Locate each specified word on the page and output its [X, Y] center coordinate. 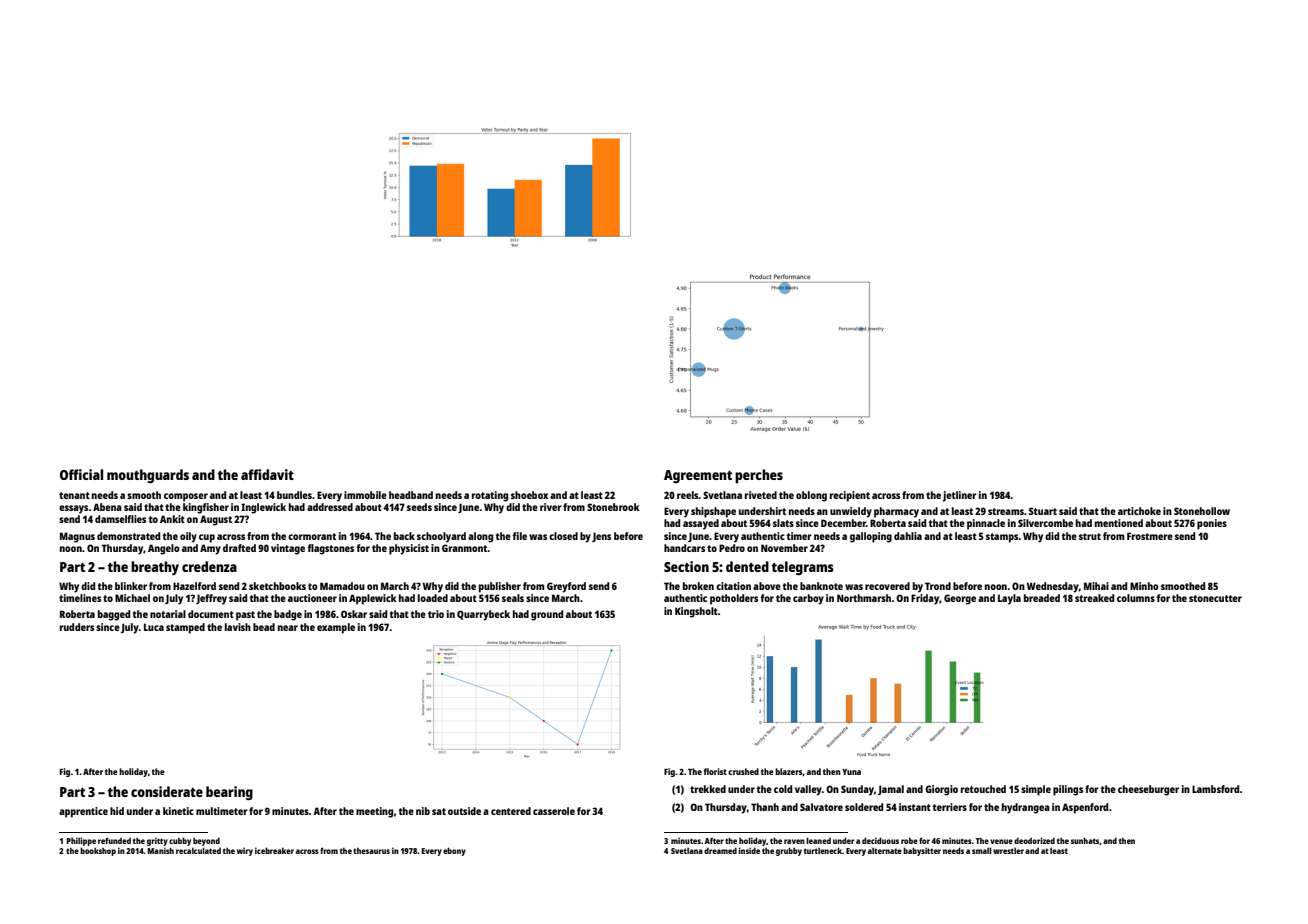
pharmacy [896, 512]
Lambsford [1216, 789]
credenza [209, 566]
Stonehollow [1202, 511]
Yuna [851, 772]
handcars [684, 548]
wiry [245, 851]
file [519, 536]
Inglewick [263, 508]
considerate [167, 791]
